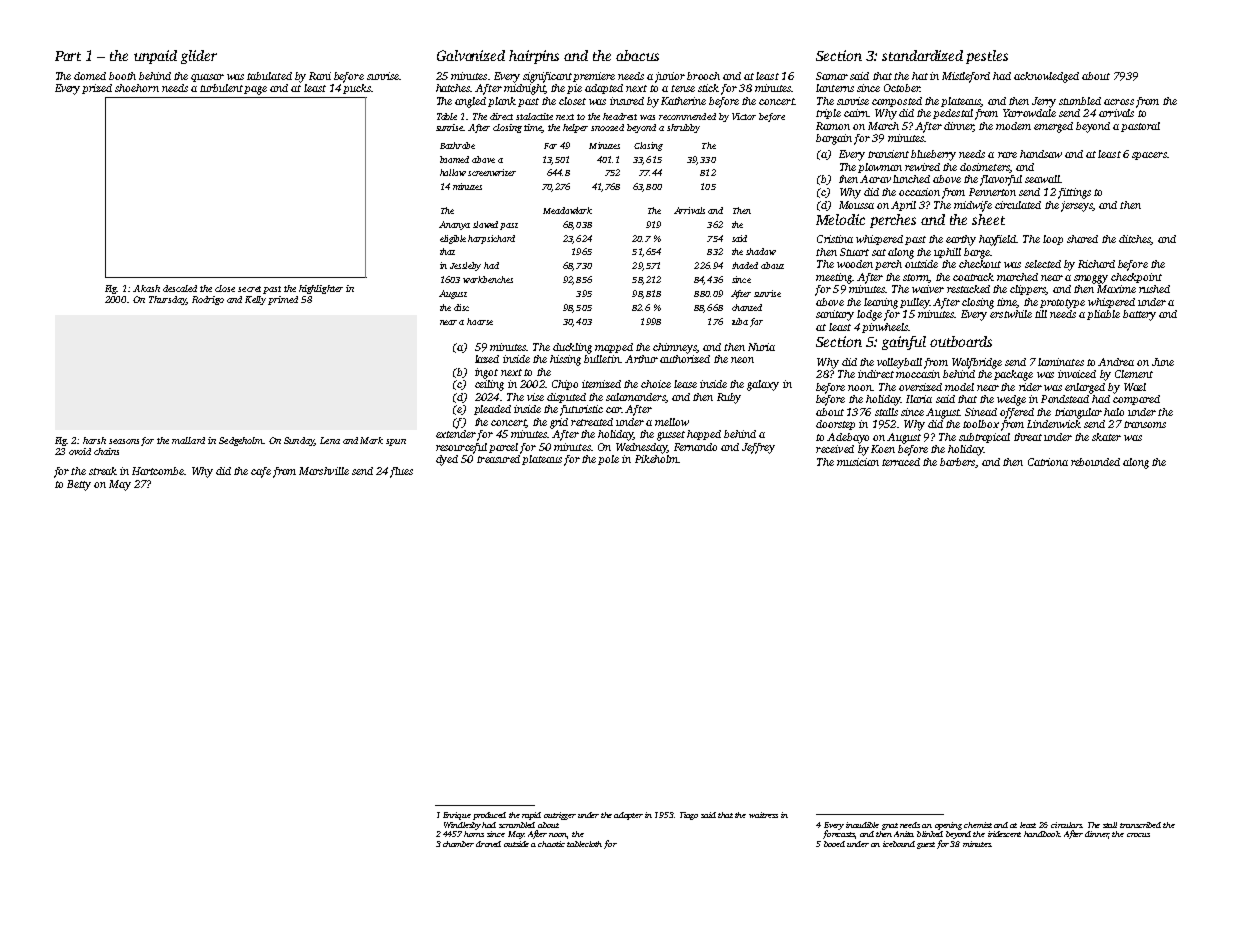 Image resolution: width=1233 pixels, height=952 pixels. Describe the element at coordinates (462, 826) in the screenshot. I see `Windlesby` at that location.
